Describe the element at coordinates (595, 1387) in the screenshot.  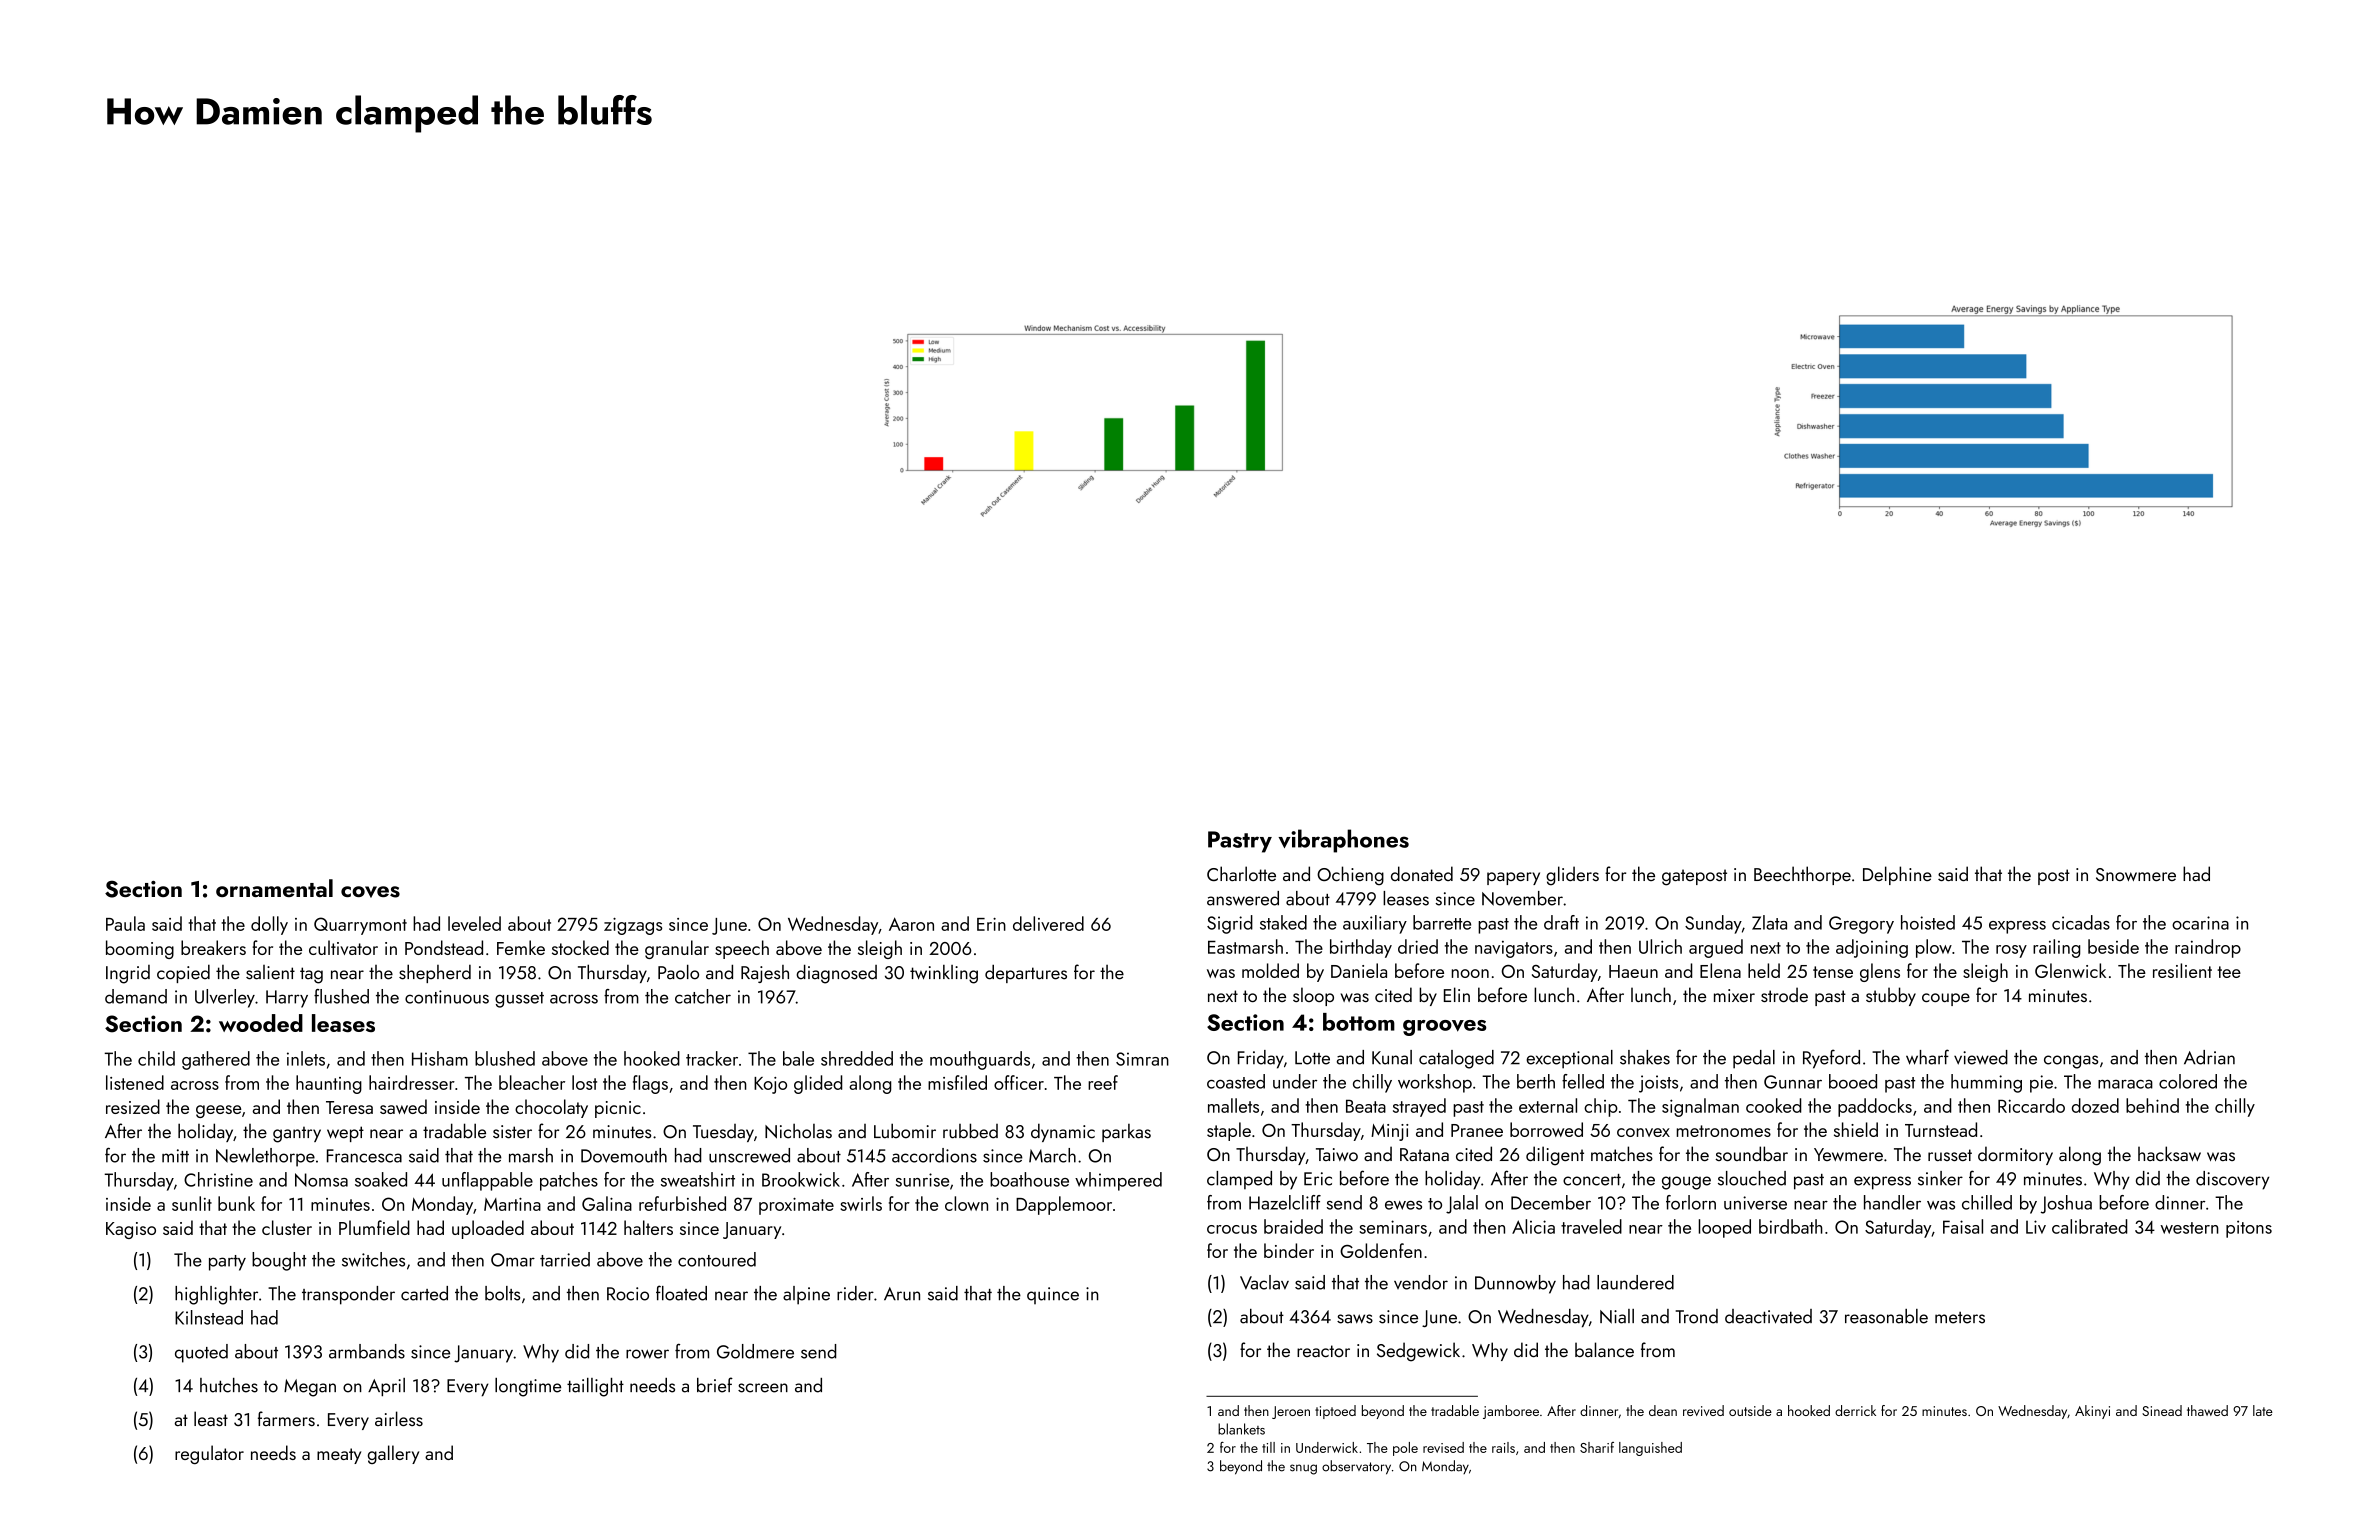
I see `taillight` at that location.
